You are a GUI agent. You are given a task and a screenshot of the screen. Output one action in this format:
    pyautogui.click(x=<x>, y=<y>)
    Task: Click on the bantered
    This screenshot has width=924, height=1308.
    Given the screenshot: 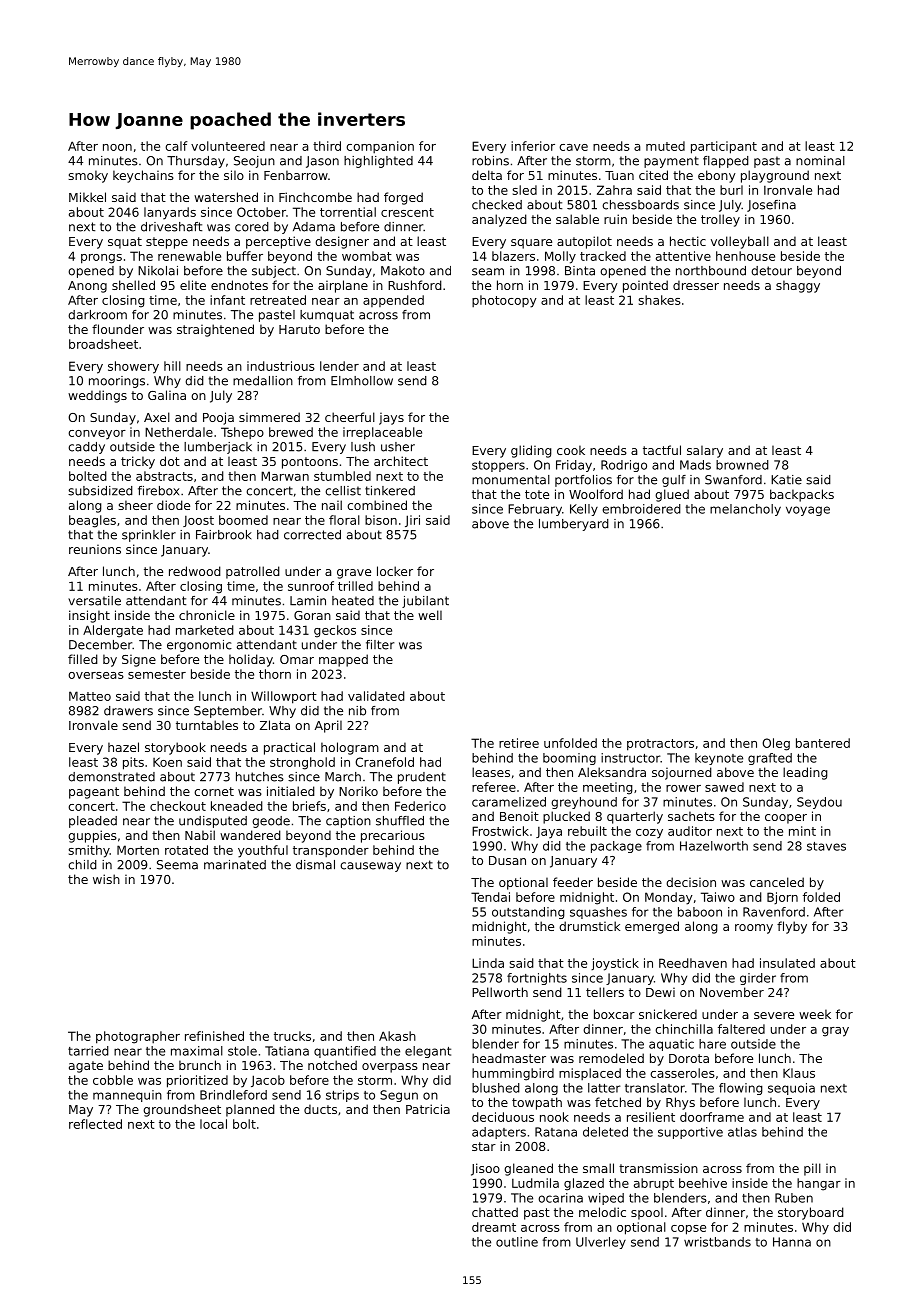 What is the action you would take?
    pyautogui.click(x=823, y=743)
